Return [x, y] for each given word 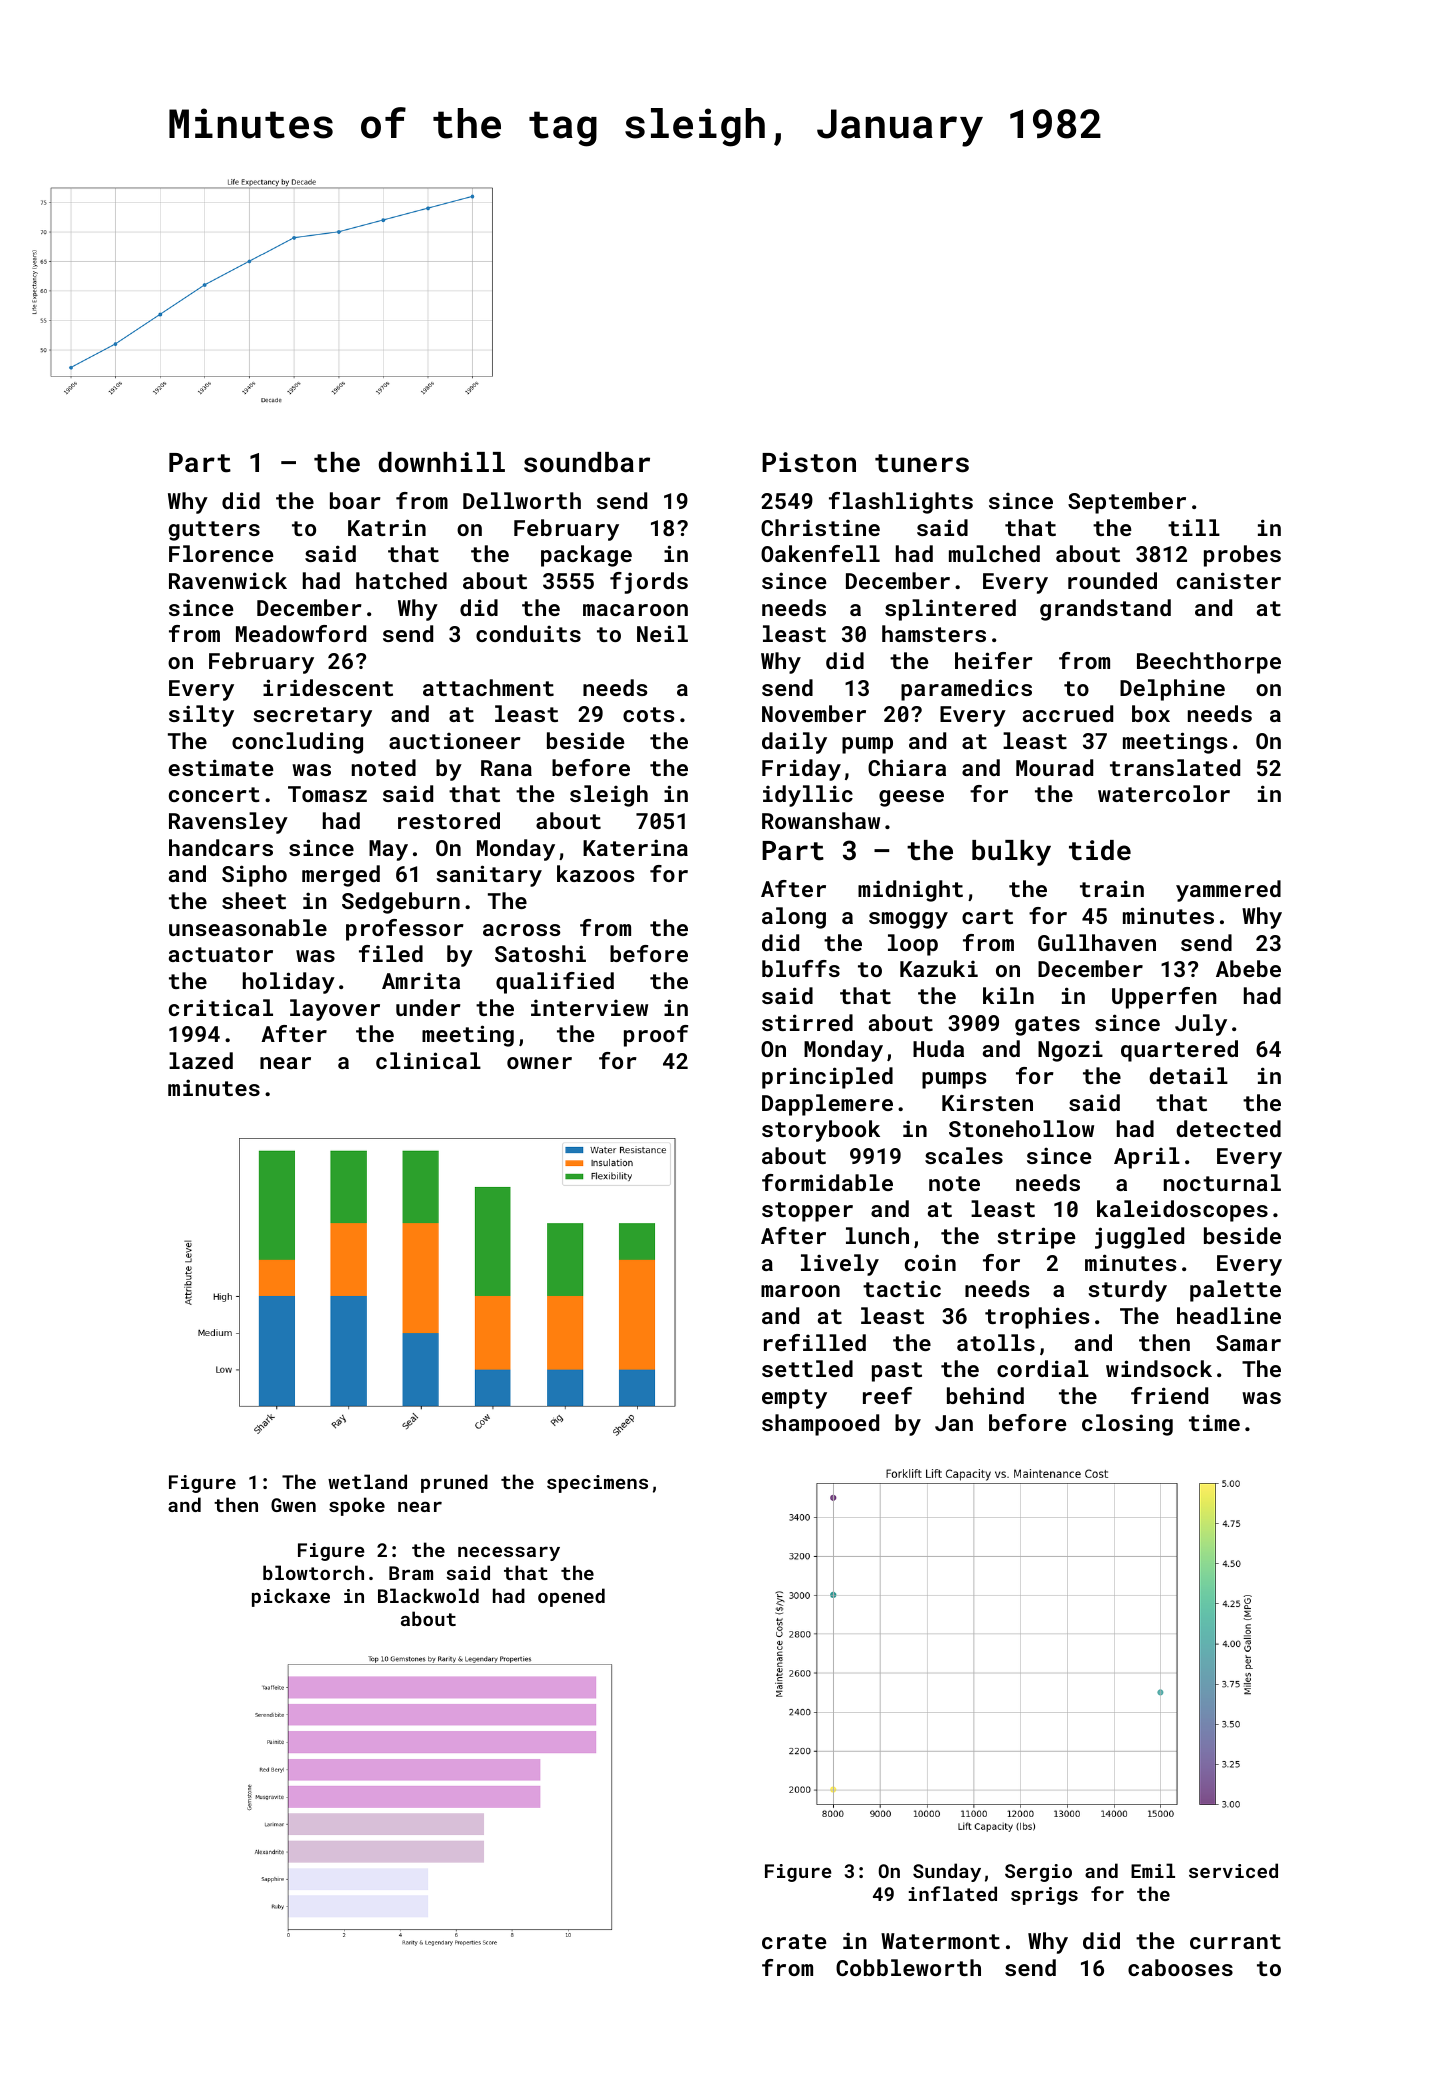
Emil [1153, 1870]
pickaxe [291, 1597]
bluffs [801, 968]
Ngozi [1070, 1051]
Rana [506, 768]
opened [571, 1597]
